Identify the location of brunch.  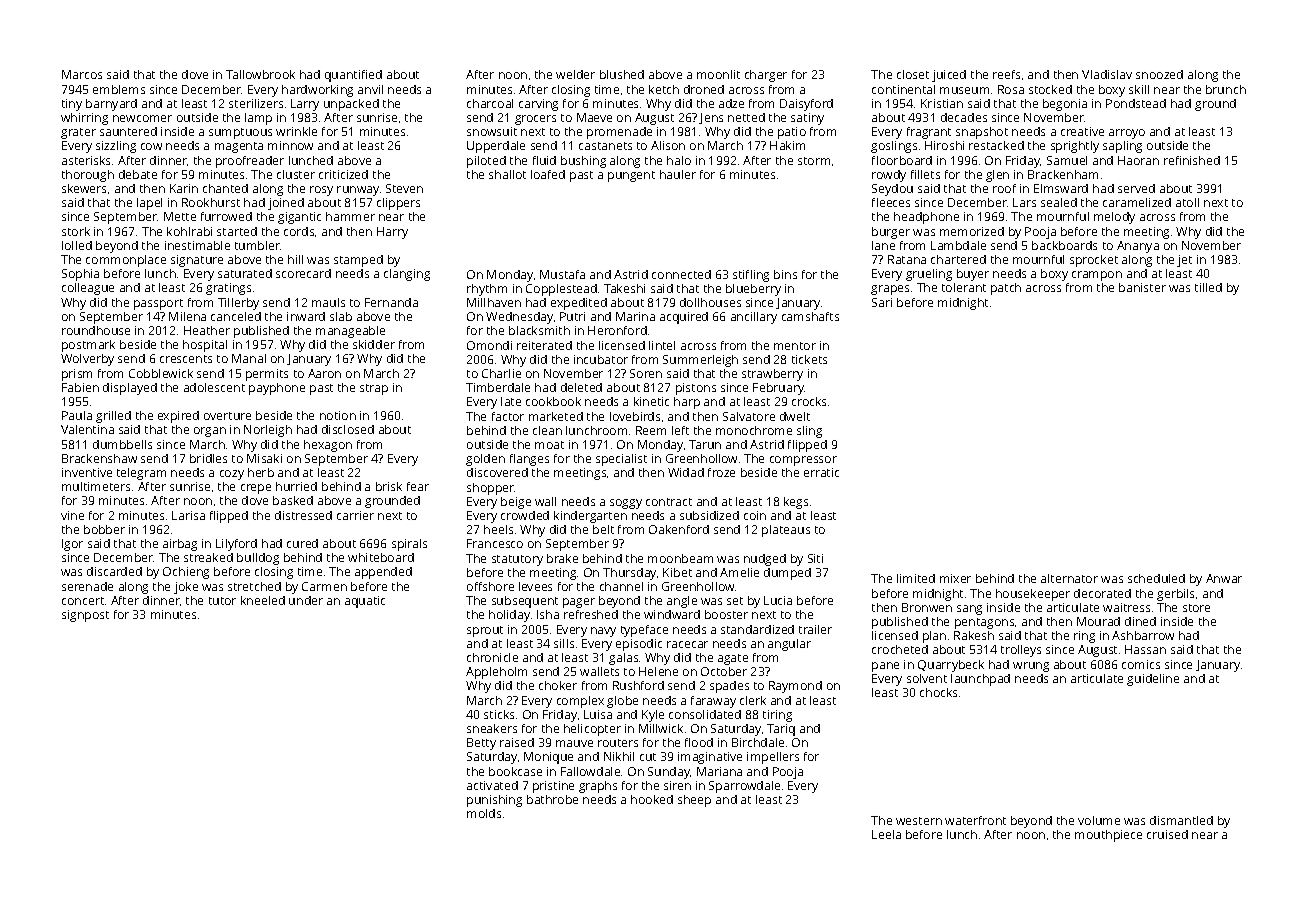
(1226, 89).
